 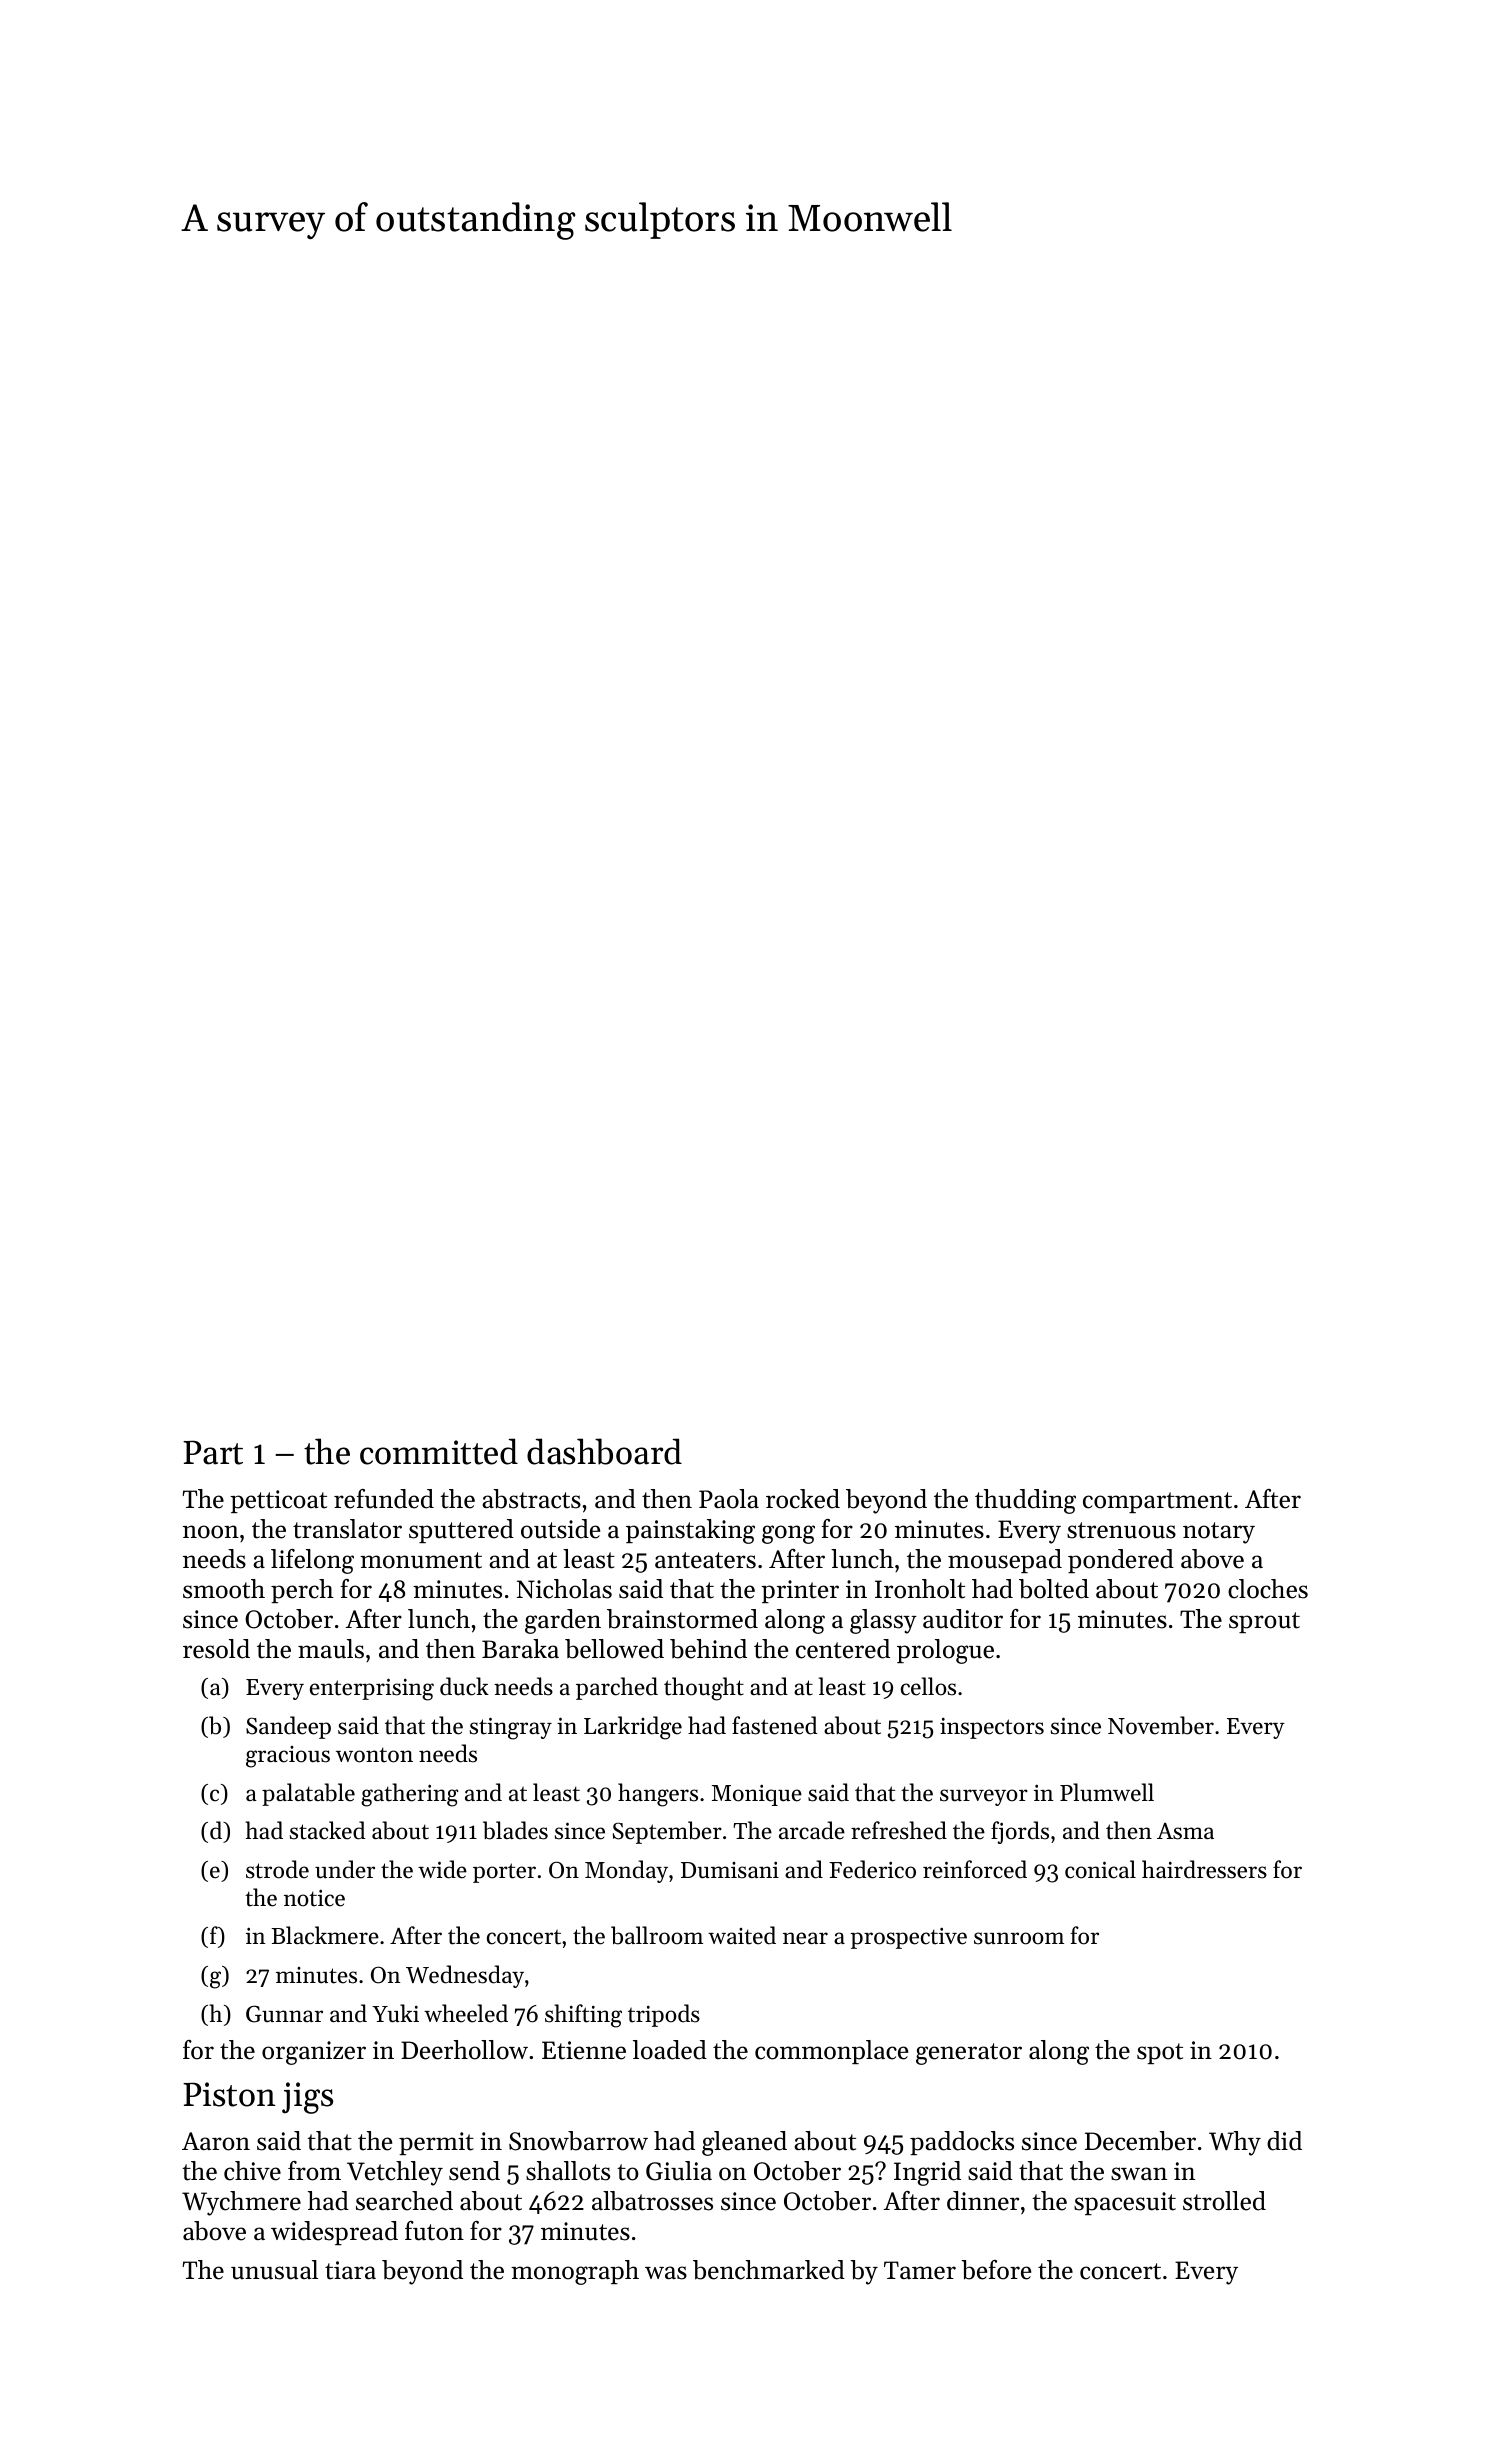 I want to click on palatable, so click(x=308, y=1794).
